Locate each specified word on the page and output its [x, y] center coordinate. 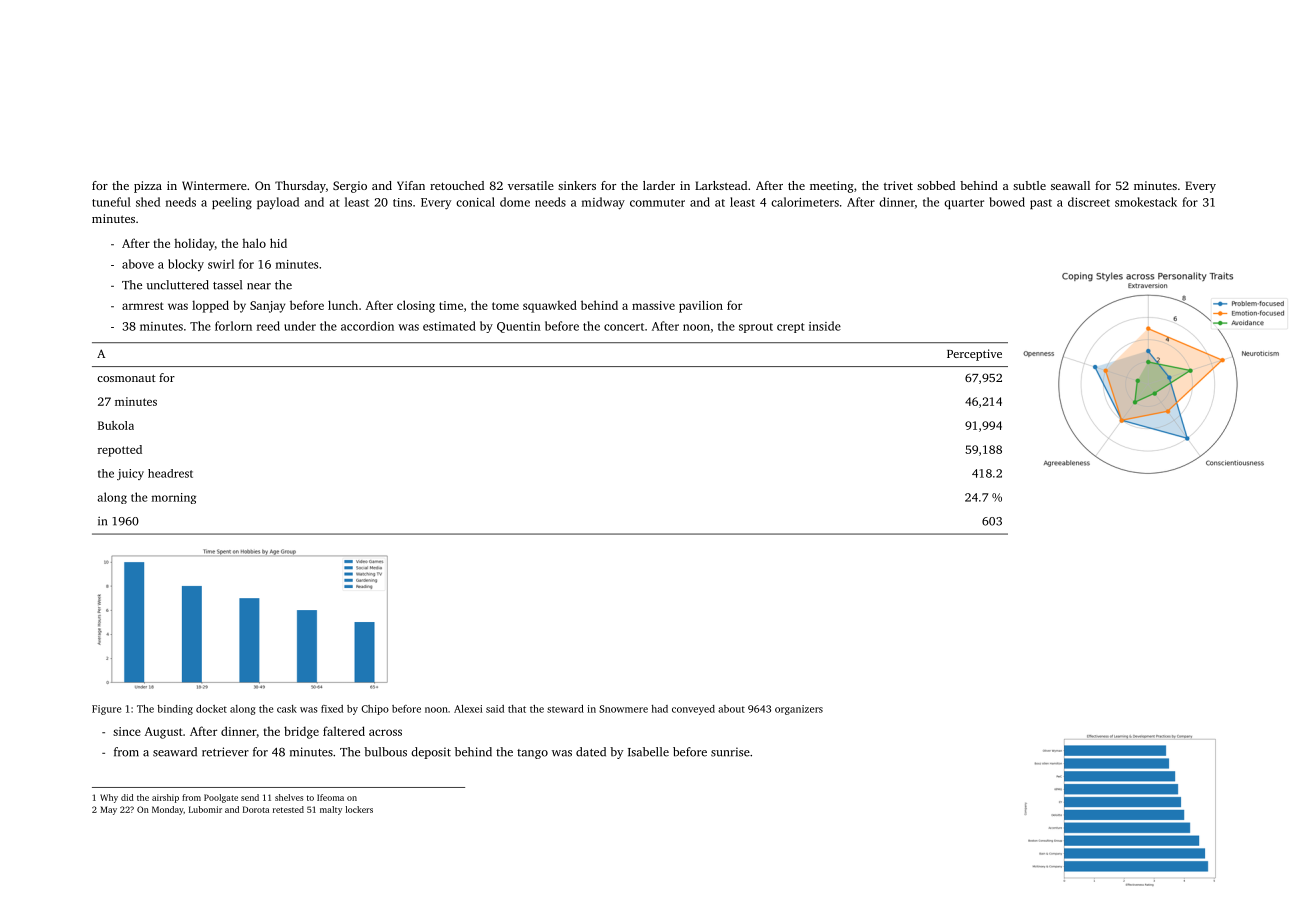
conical [475, 202]
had [659, 709]
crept [791, 328]
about [731, 709]
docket [211, 709]
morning [174, 498]
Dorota [256, 809]
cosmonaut [126, 378]
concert [624, 327]
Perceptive [974, 355]
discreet [1089, 202]
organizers [799, 710]
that [517, 709]
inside [825, 326]
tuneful [111, 202]
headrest [170, 473]
